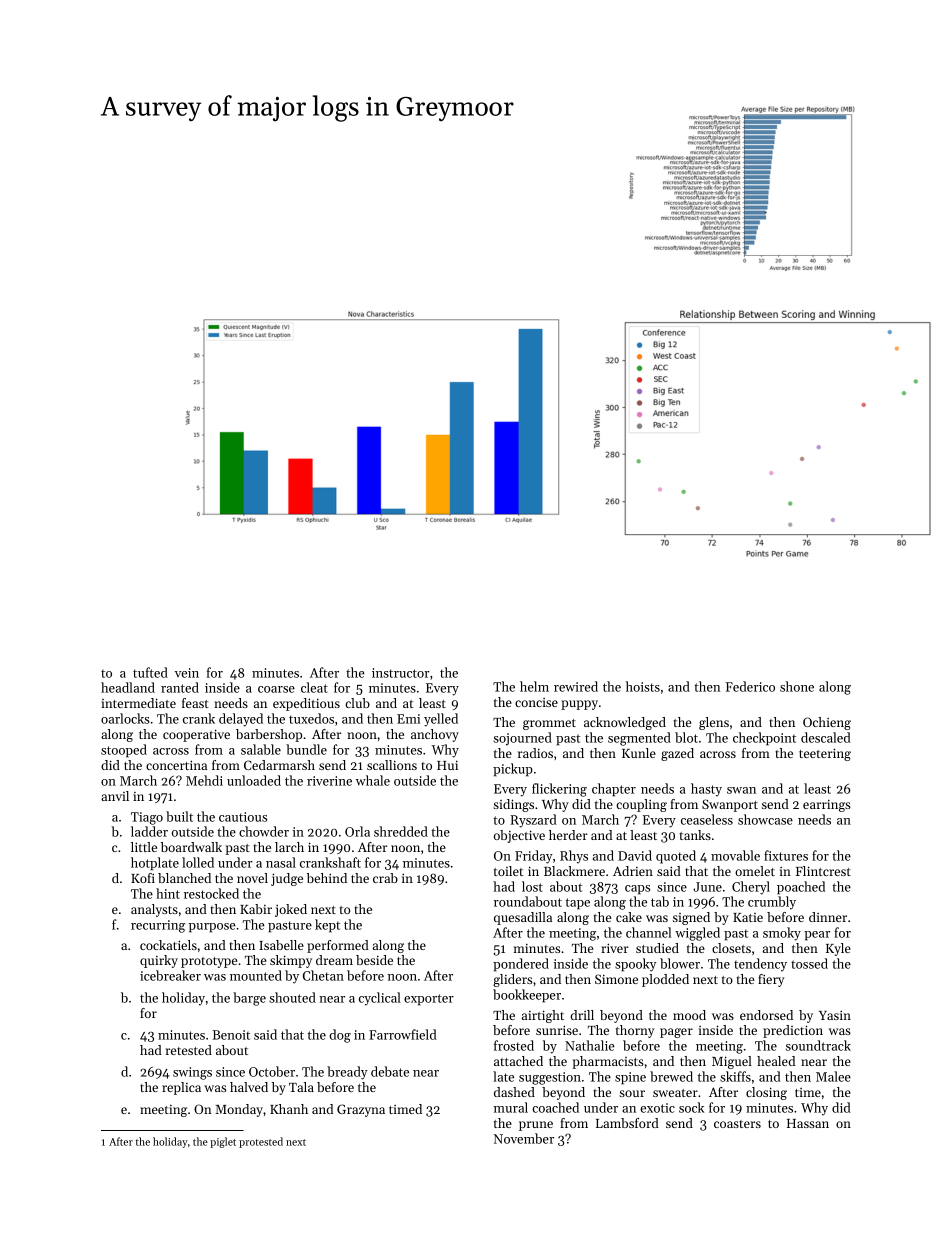  Describe the element at coordinates (357, 703) in the screenshot. I see `club` at that location.
